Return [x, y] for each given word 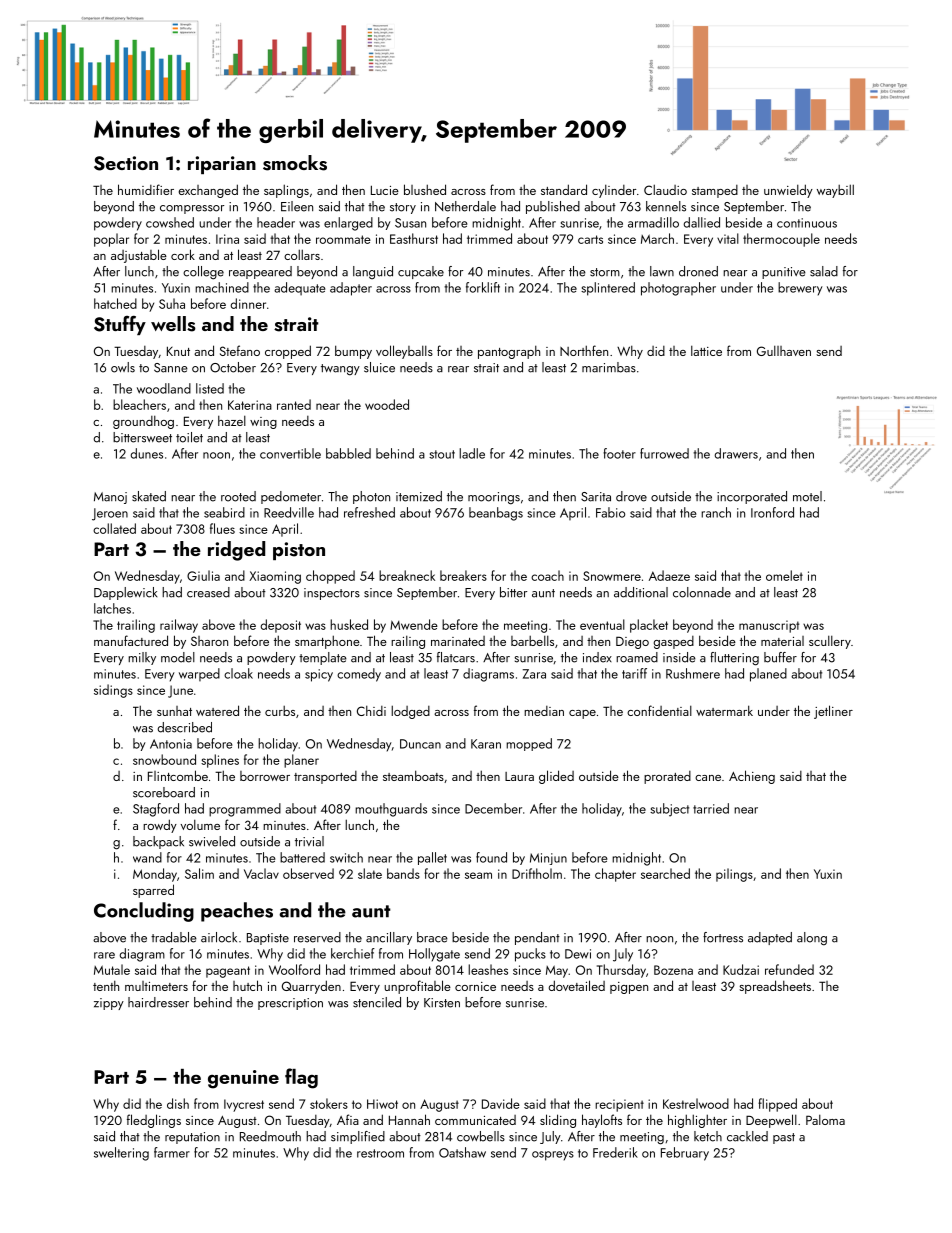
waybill [835, 191]
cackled [747, 1136]
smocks [295, 163]
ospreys [553, 1156]
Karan [486, 744]
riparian [222, 165]
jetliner [833, 712]
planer [301, 761]
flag [301, 1078]
